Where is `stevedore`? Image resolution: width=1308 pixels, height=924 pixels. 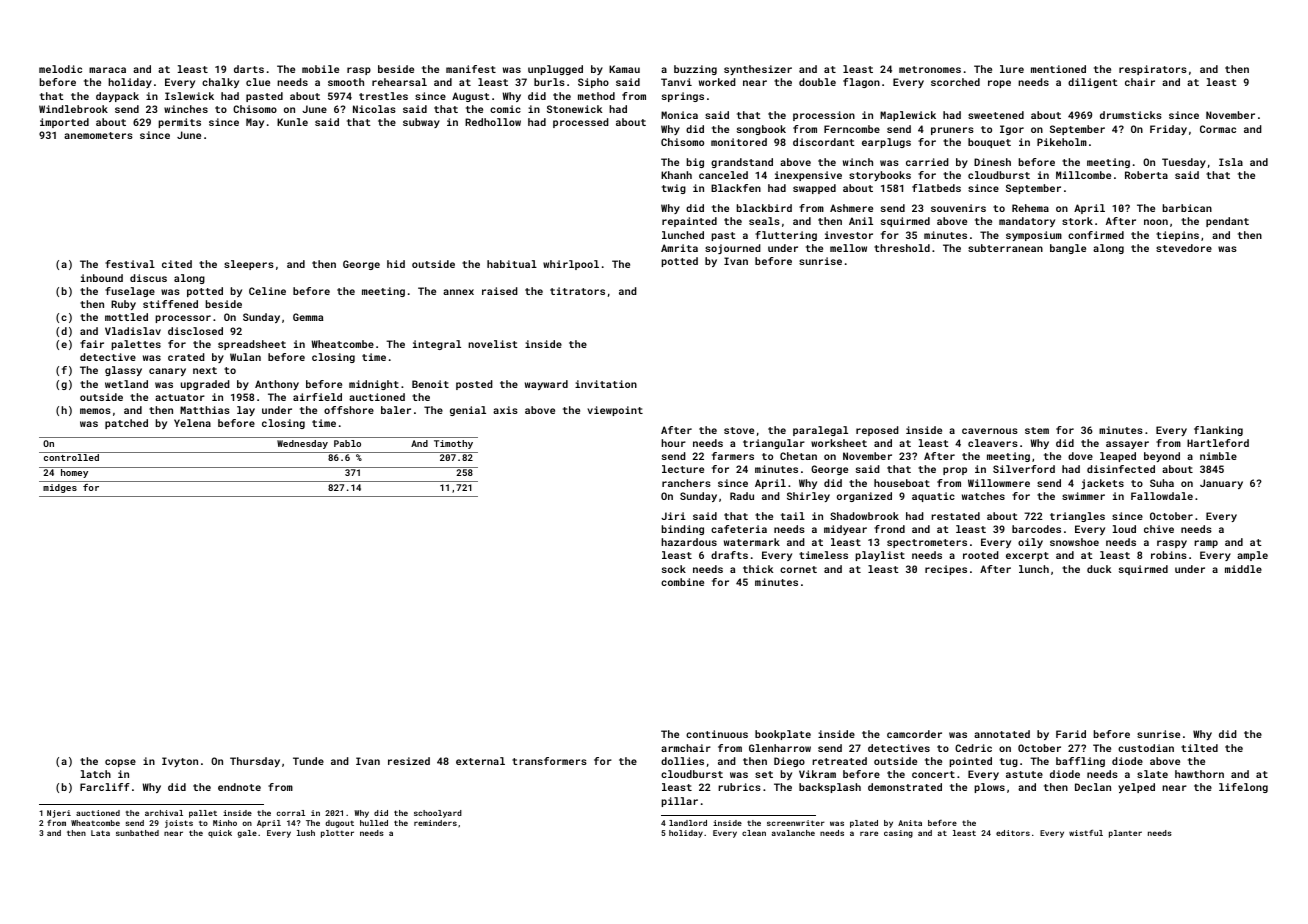 stevedore is located at coordinates (1184, 248).
